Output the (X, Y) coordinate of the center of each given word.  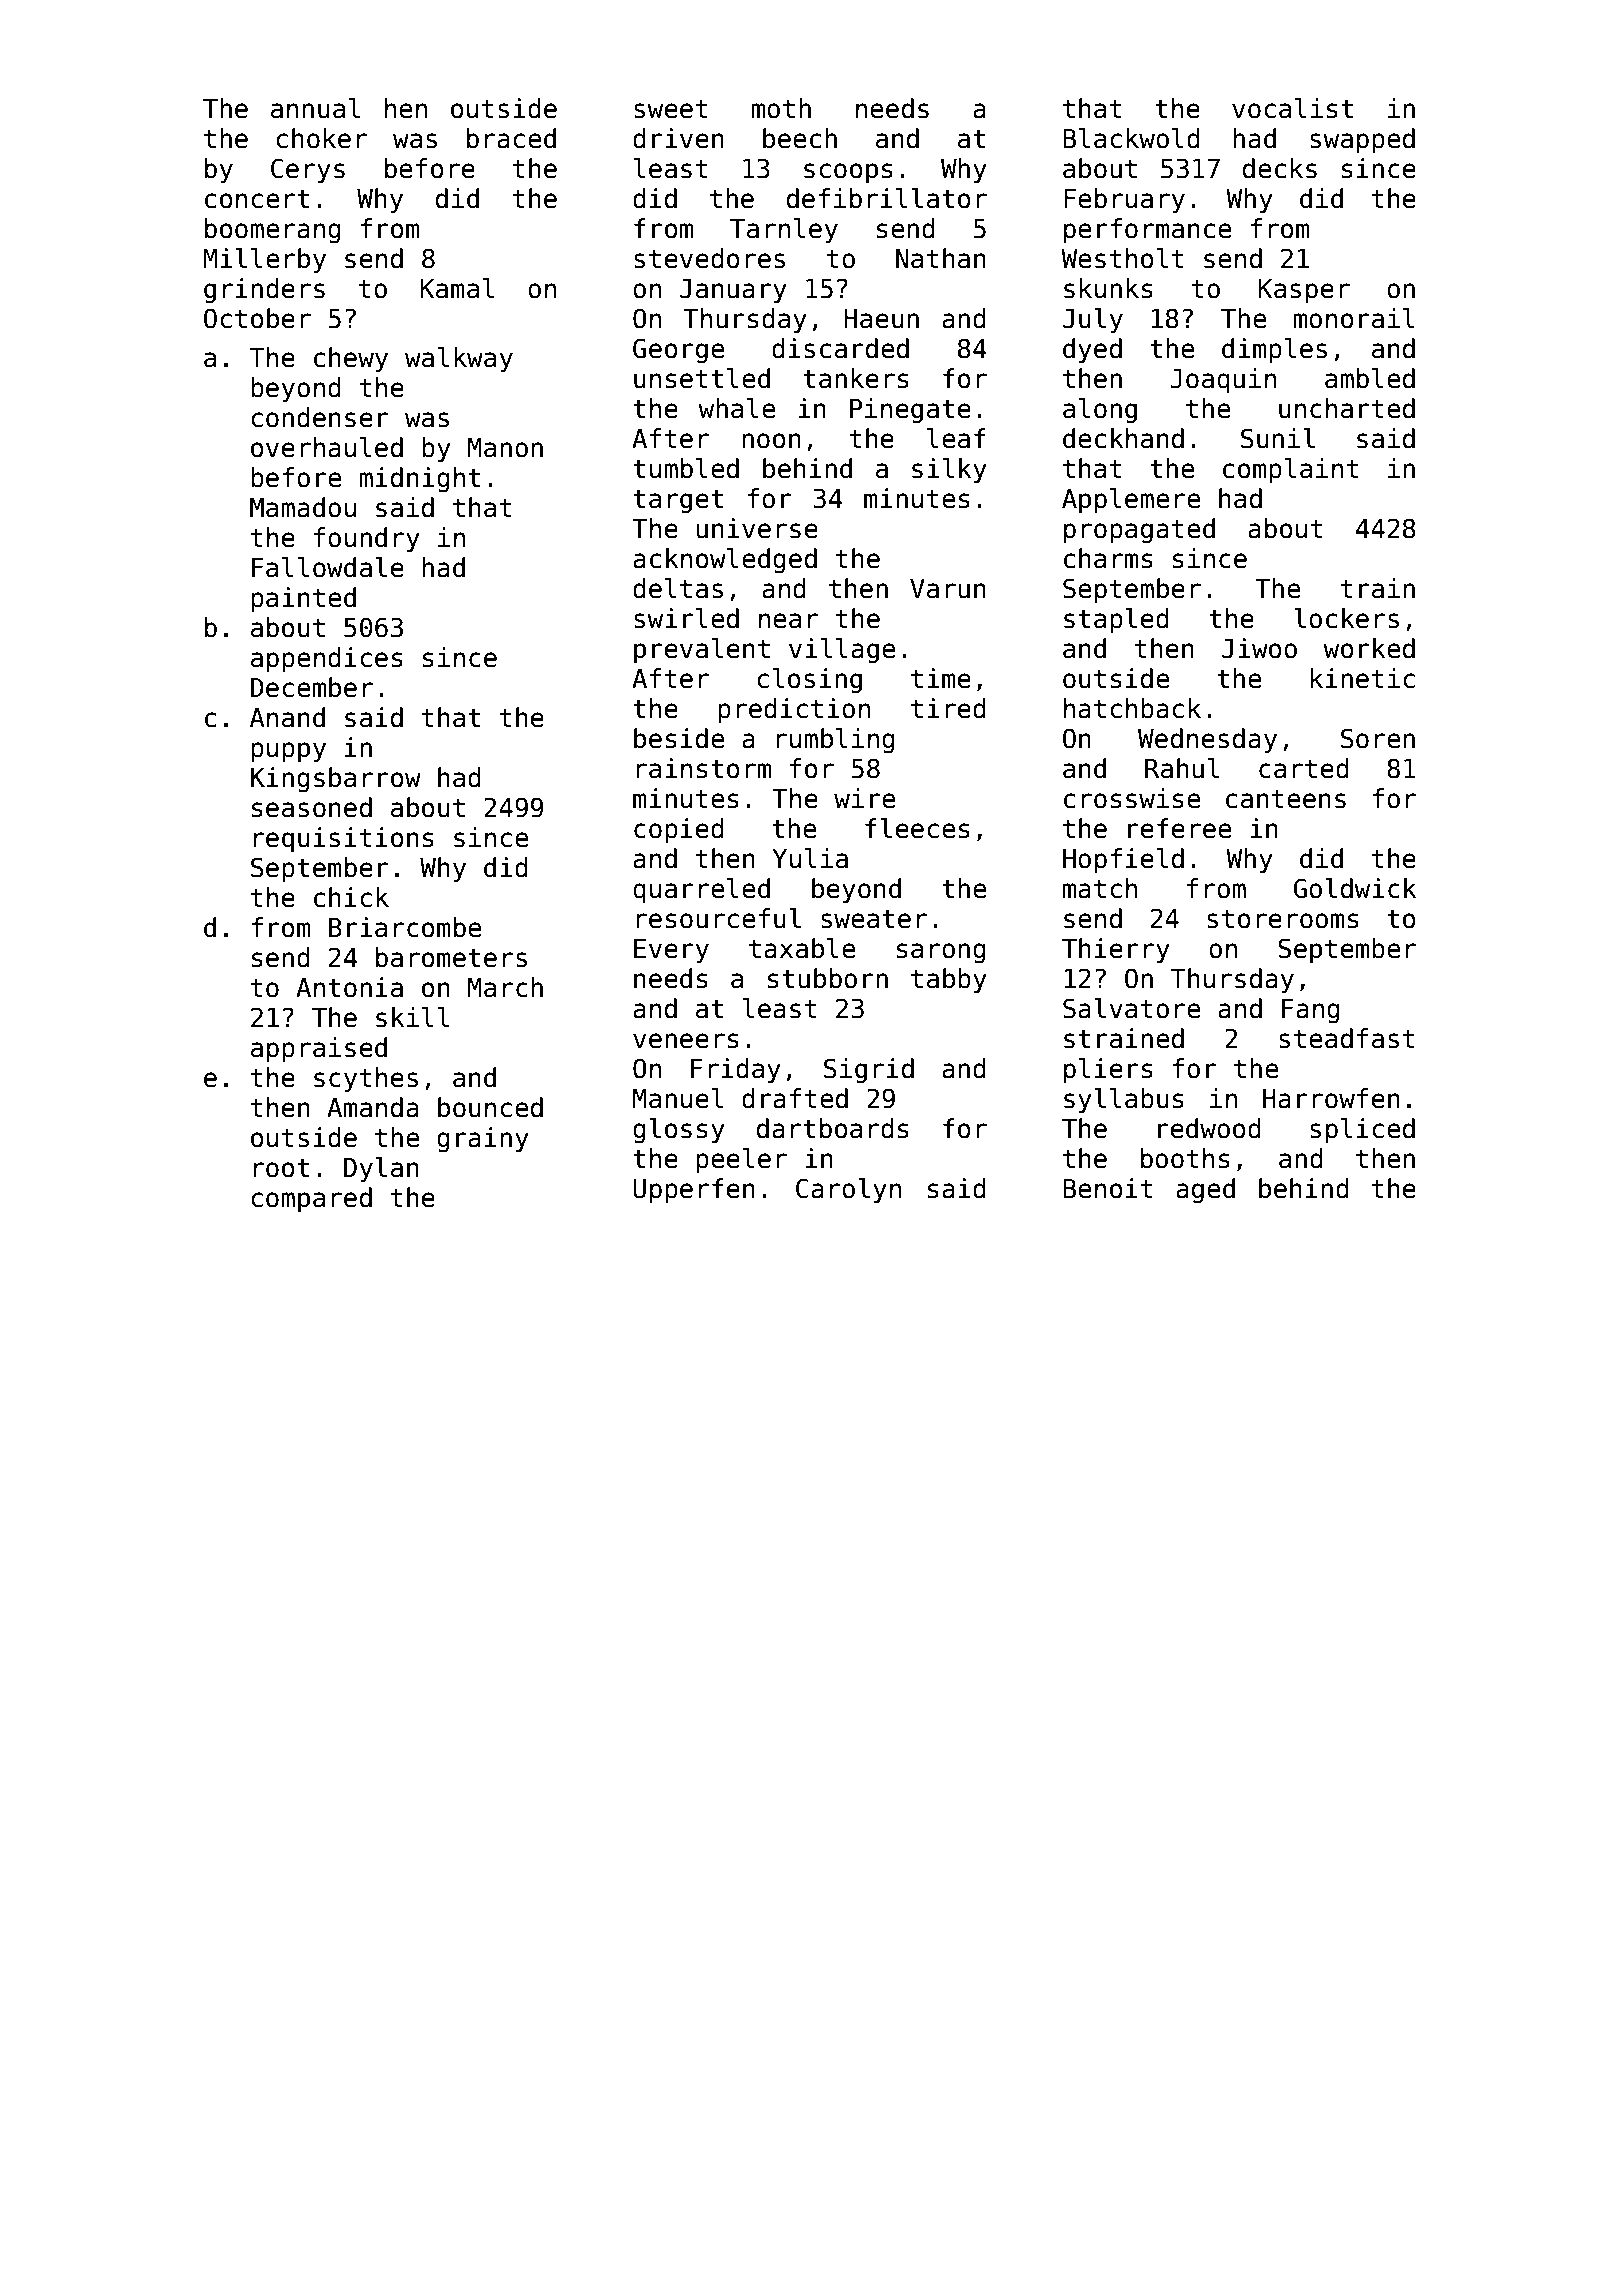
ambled (1370, 378)
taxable (802, 948)
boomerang (273, 231)
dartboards (833, 1128)
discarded (840, 348)
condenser (320, 417)
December (312, 687)
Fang (1311, 1011)
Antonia (349, 987)
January (733, 291)
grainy (483, 1140)
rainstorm (703, 768)
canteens (1286, 799)
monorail (1354, 318)
